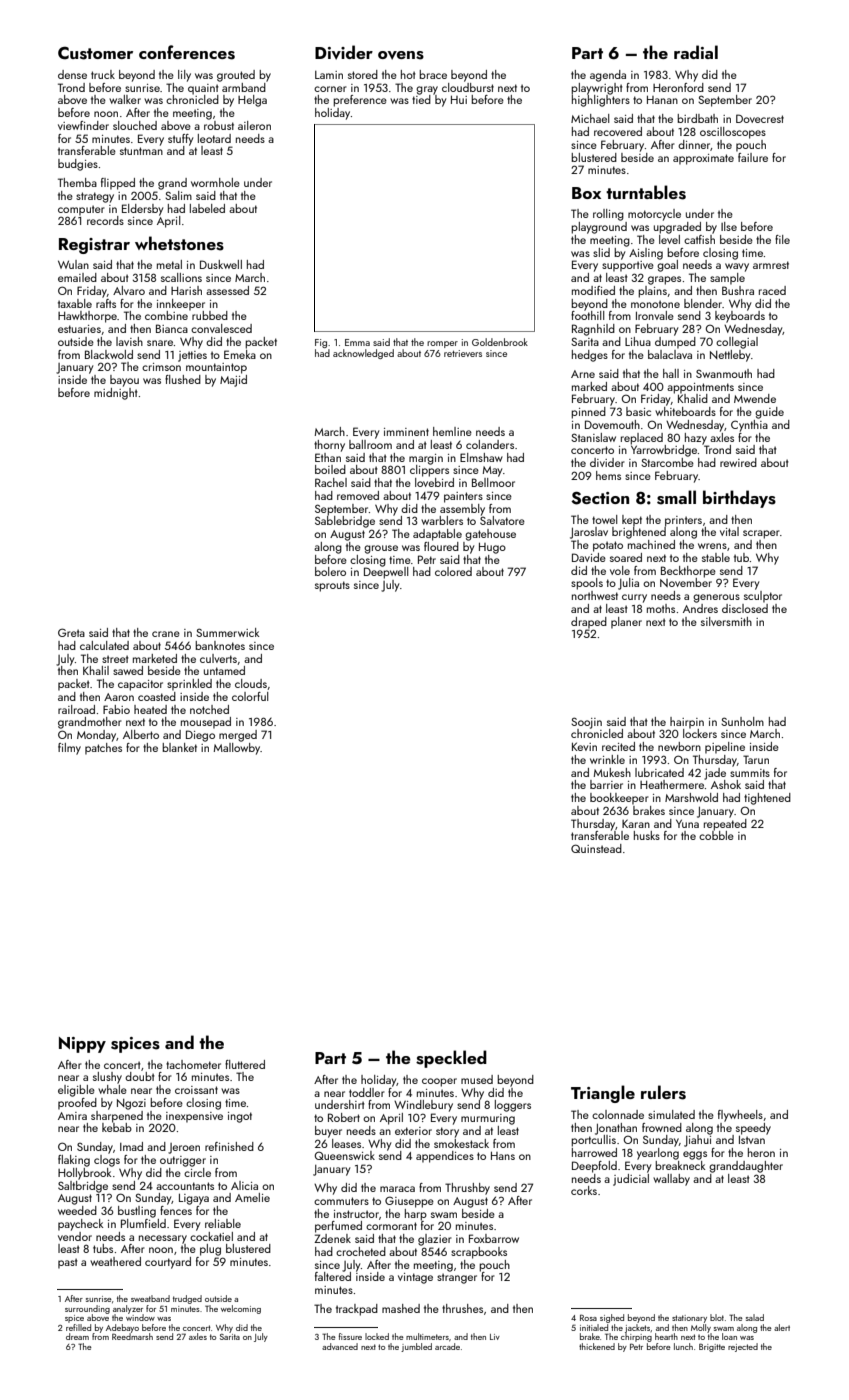  Describe the element at coordinates (502, 520) in the screenshot. I see `Salvatore` at that location.
